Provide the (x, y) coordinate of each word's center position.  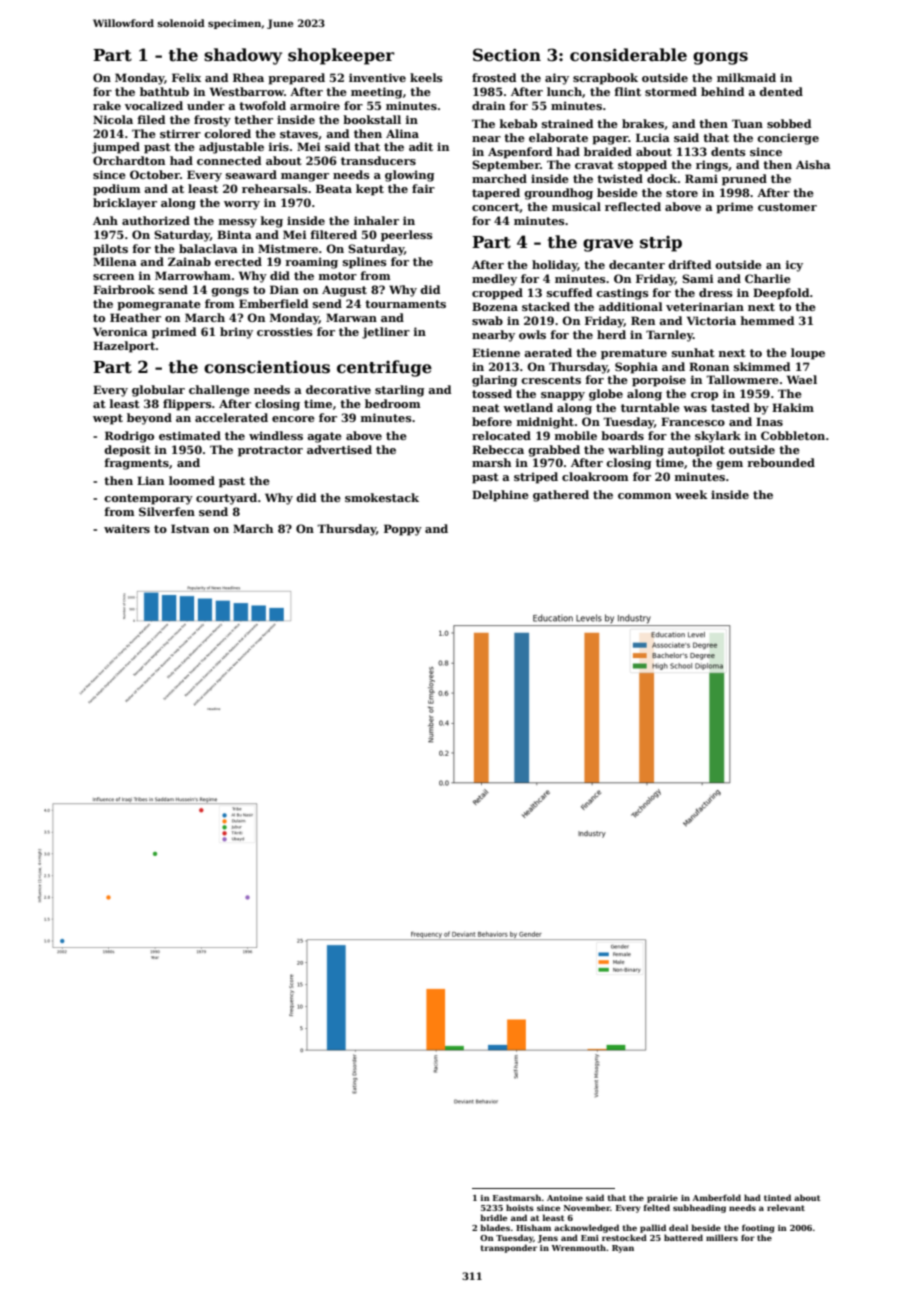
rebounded (781, 462)
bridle (493, 1217)
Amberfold (716, 1197)
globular (158, 391)
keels (426, 77)
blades (495, 1227)
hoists (520, 1207)
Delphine (500, 496)
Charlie (768, 278)
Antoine (565, 1198)
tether (253, 119)
